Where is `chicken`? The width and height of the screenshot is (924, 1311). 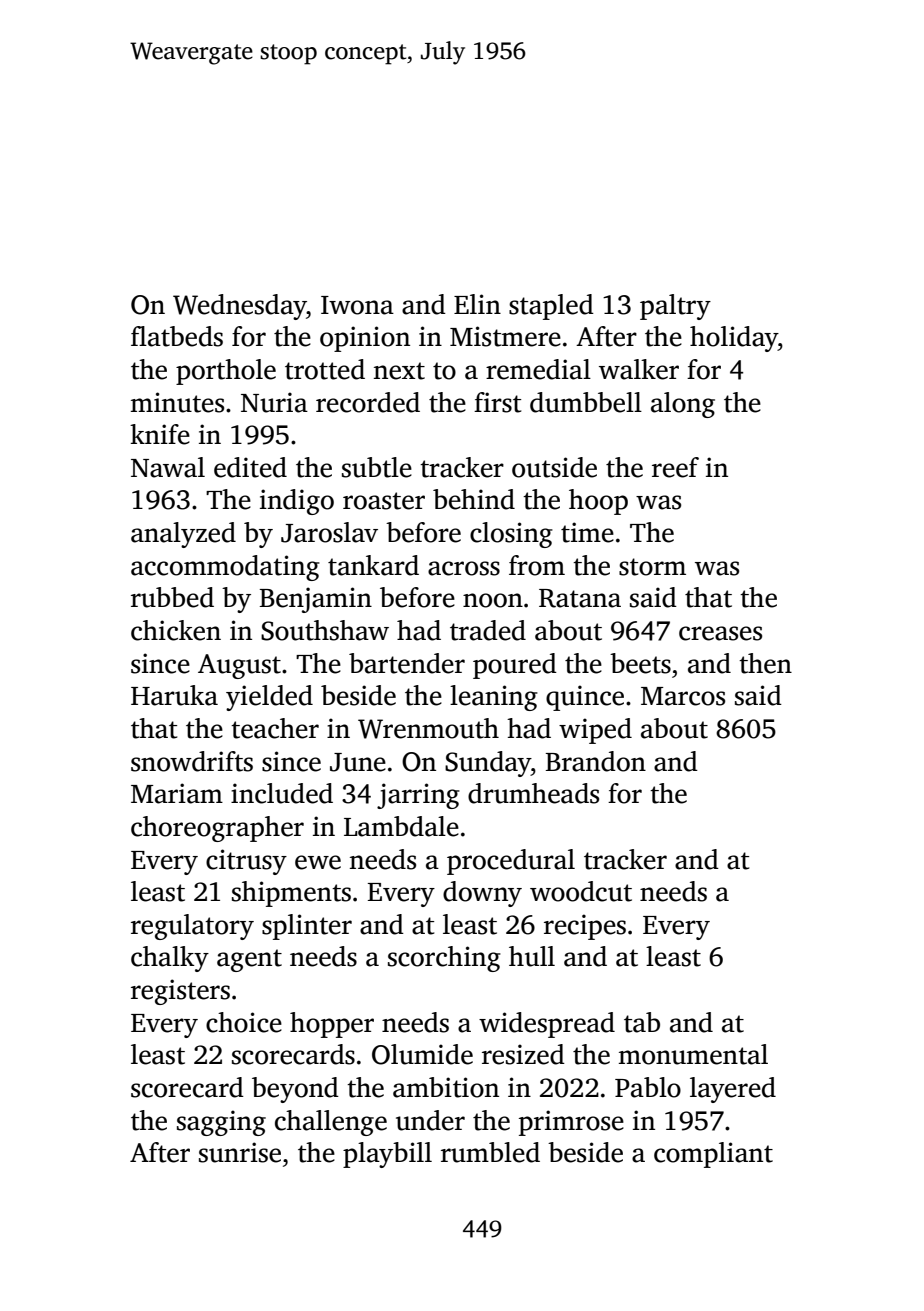
chicken is located at coordinates (176, 630).
